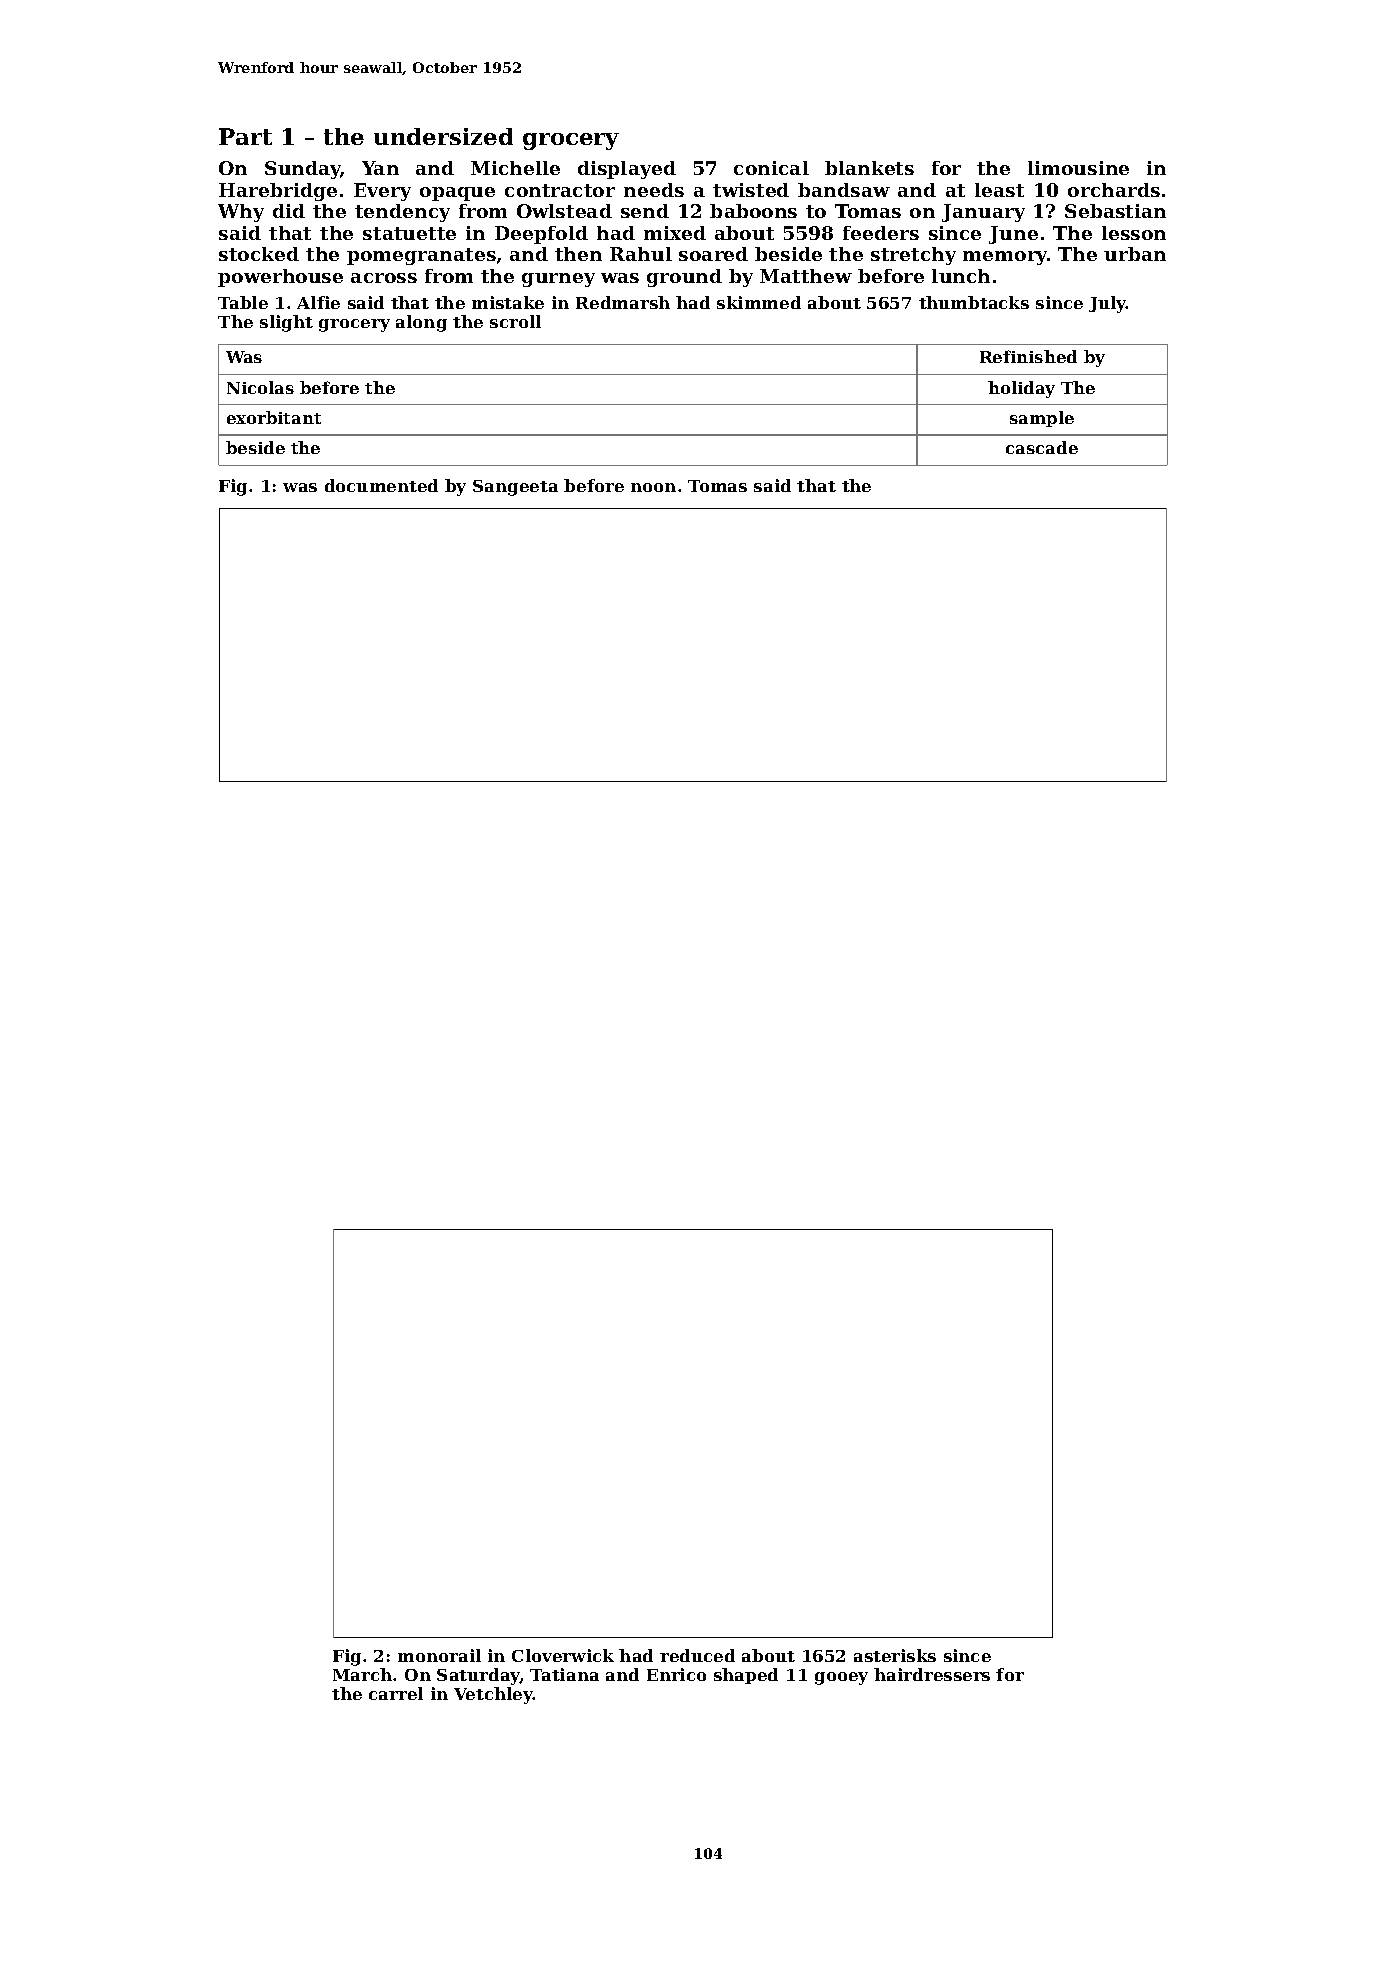  What do you see at coordinates (1042, 447) in the screenshot?
I see `cascade` at bounding box center [1042, 447].
